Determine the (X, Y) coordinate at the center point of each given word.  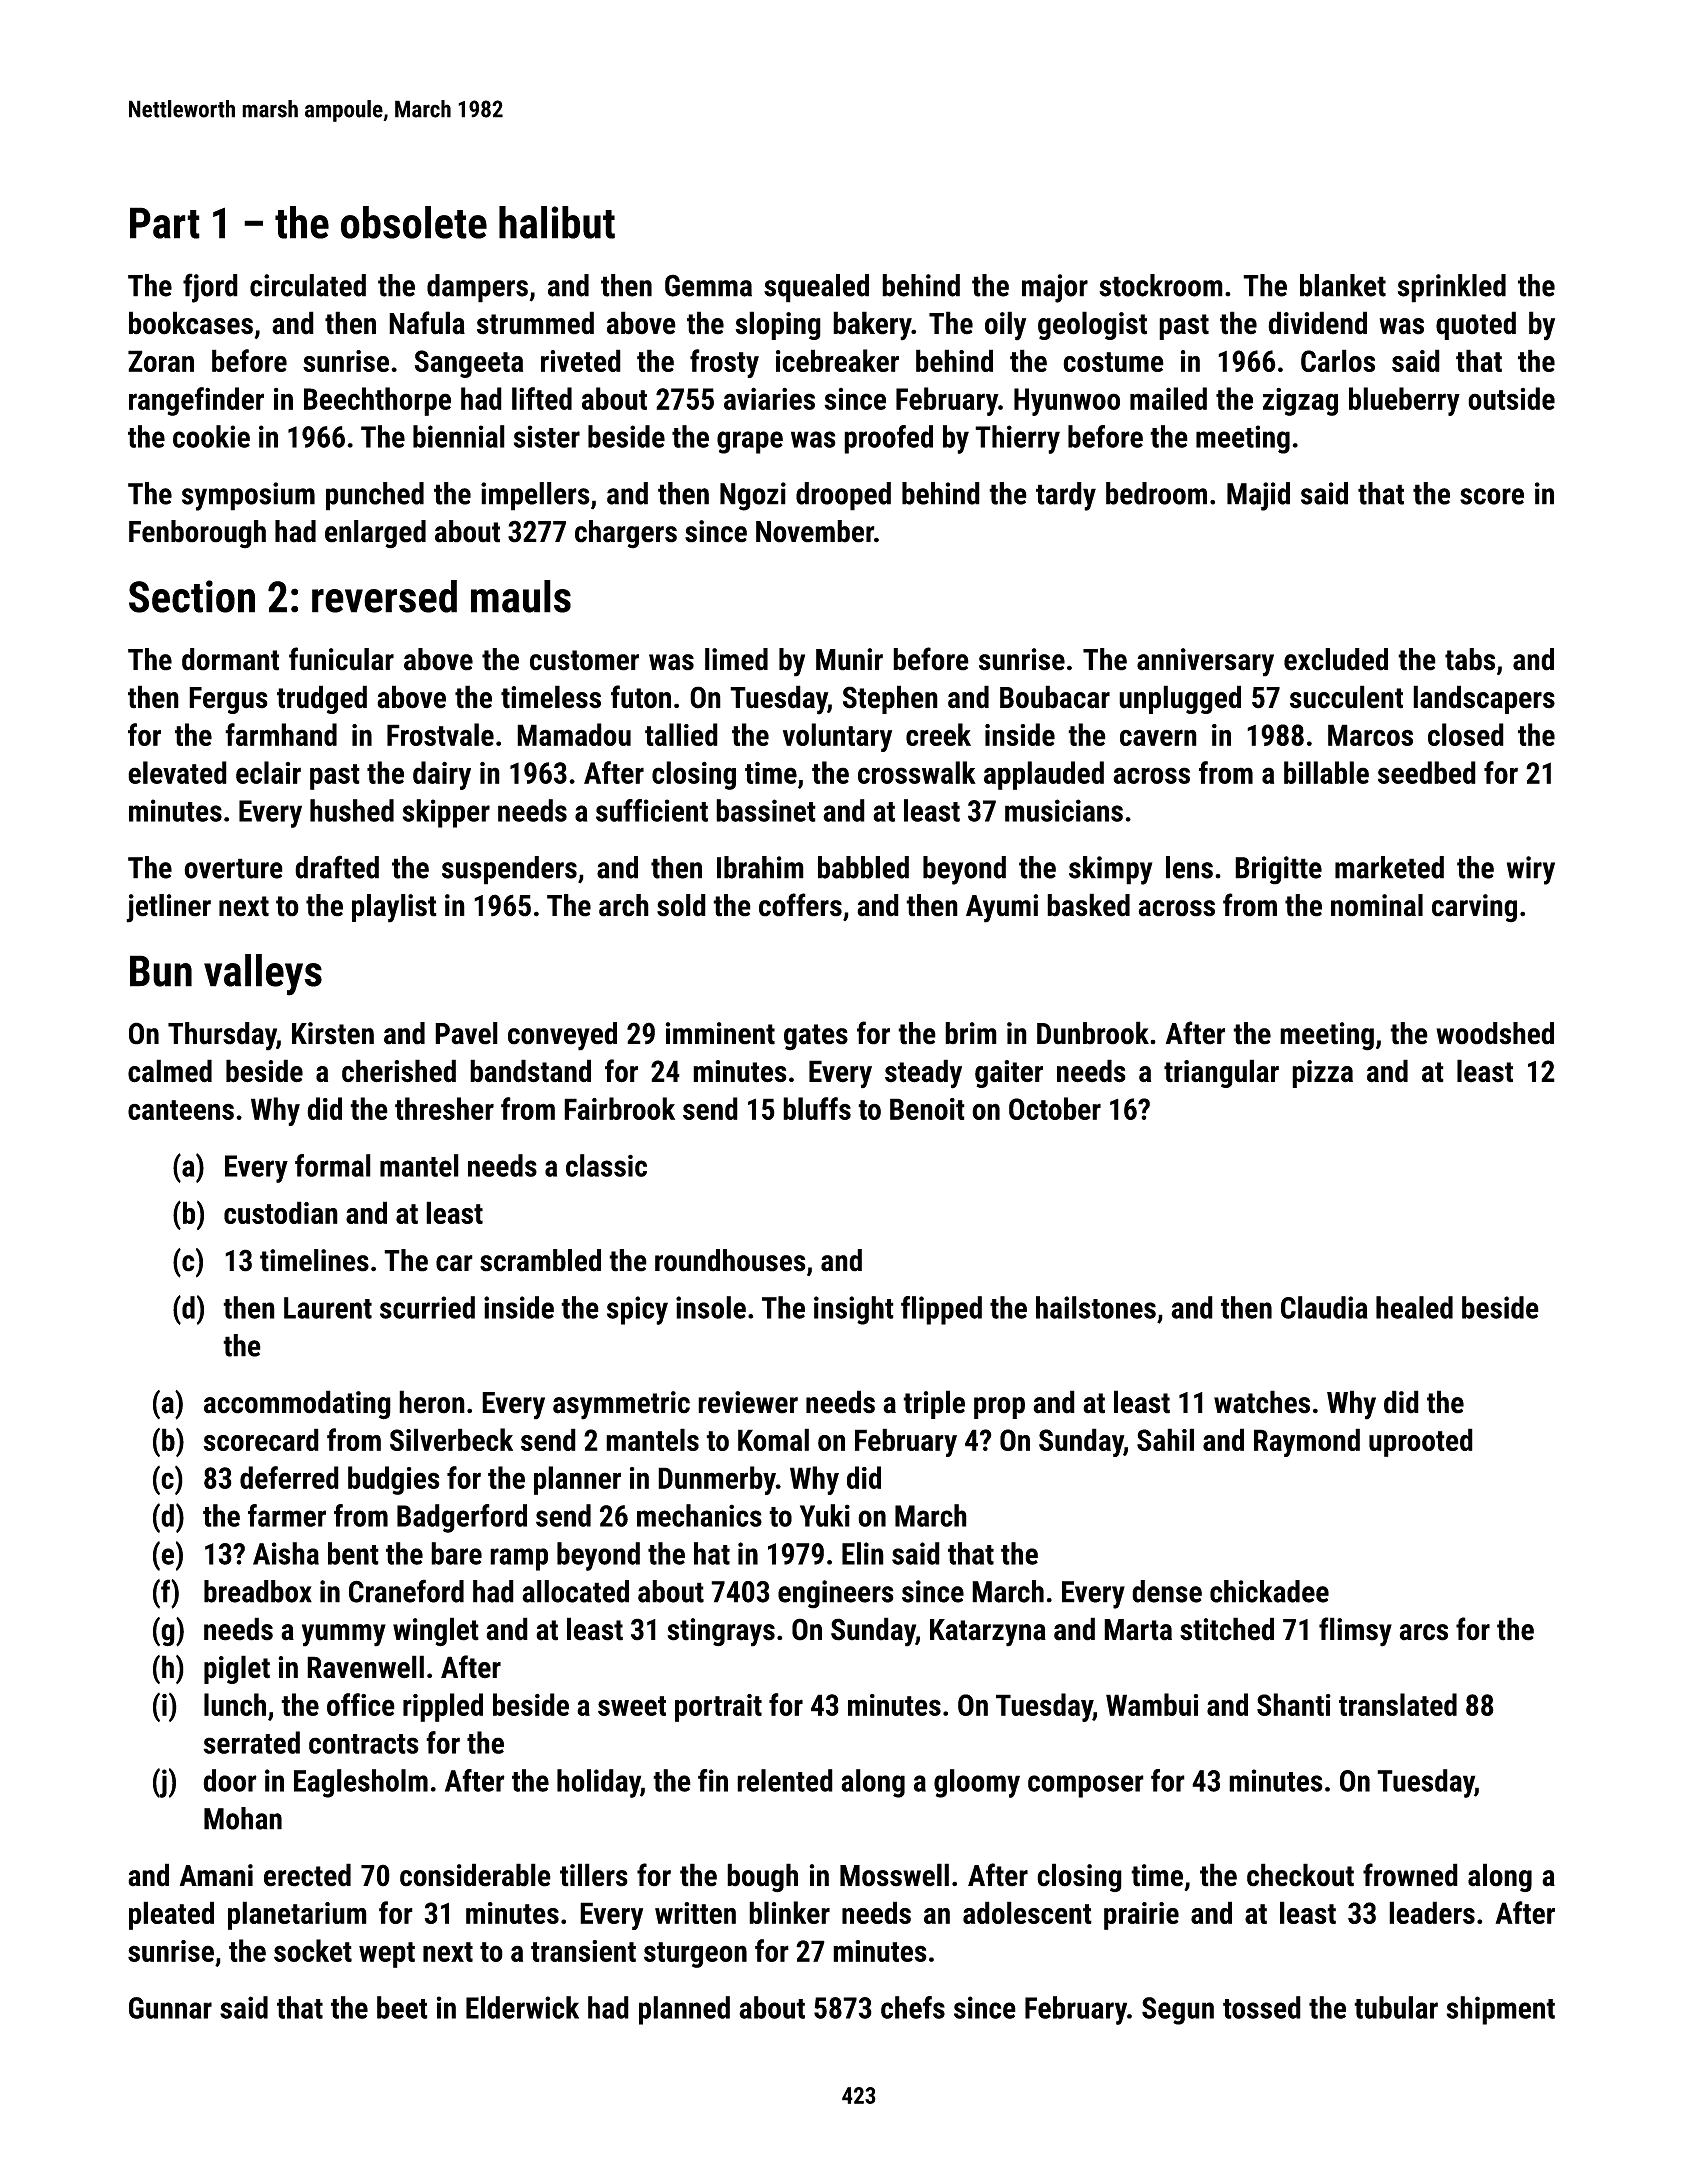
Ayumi (1002, 908)
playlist (394, 908)
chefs (913, 2007)
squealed (816, 288)
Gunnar (170, 2008)
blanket (1343, 285)
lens (1189, 867)
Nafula (427, 323)
